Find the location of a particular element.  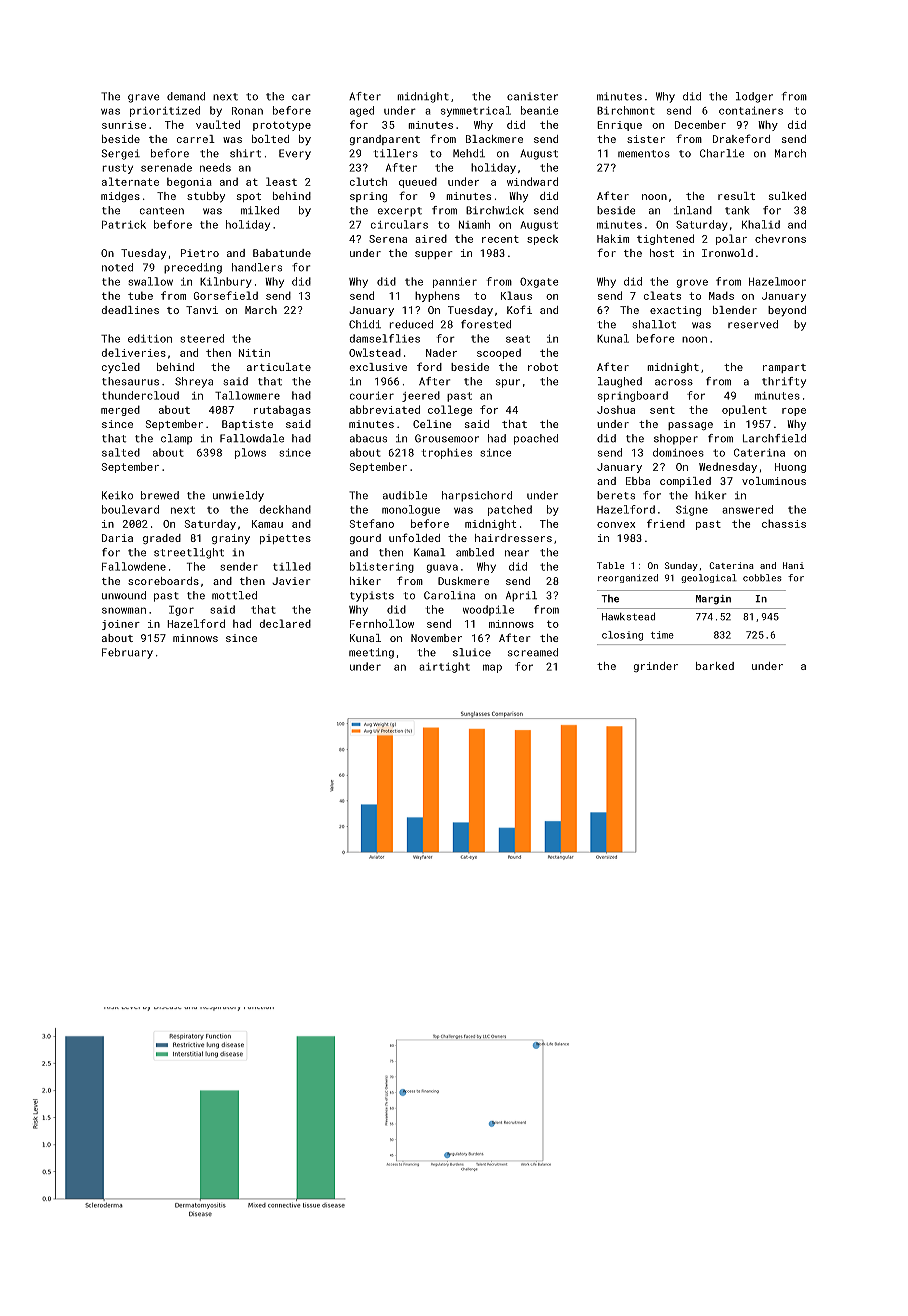

symmetrical is located at coordinates (476, 111).
